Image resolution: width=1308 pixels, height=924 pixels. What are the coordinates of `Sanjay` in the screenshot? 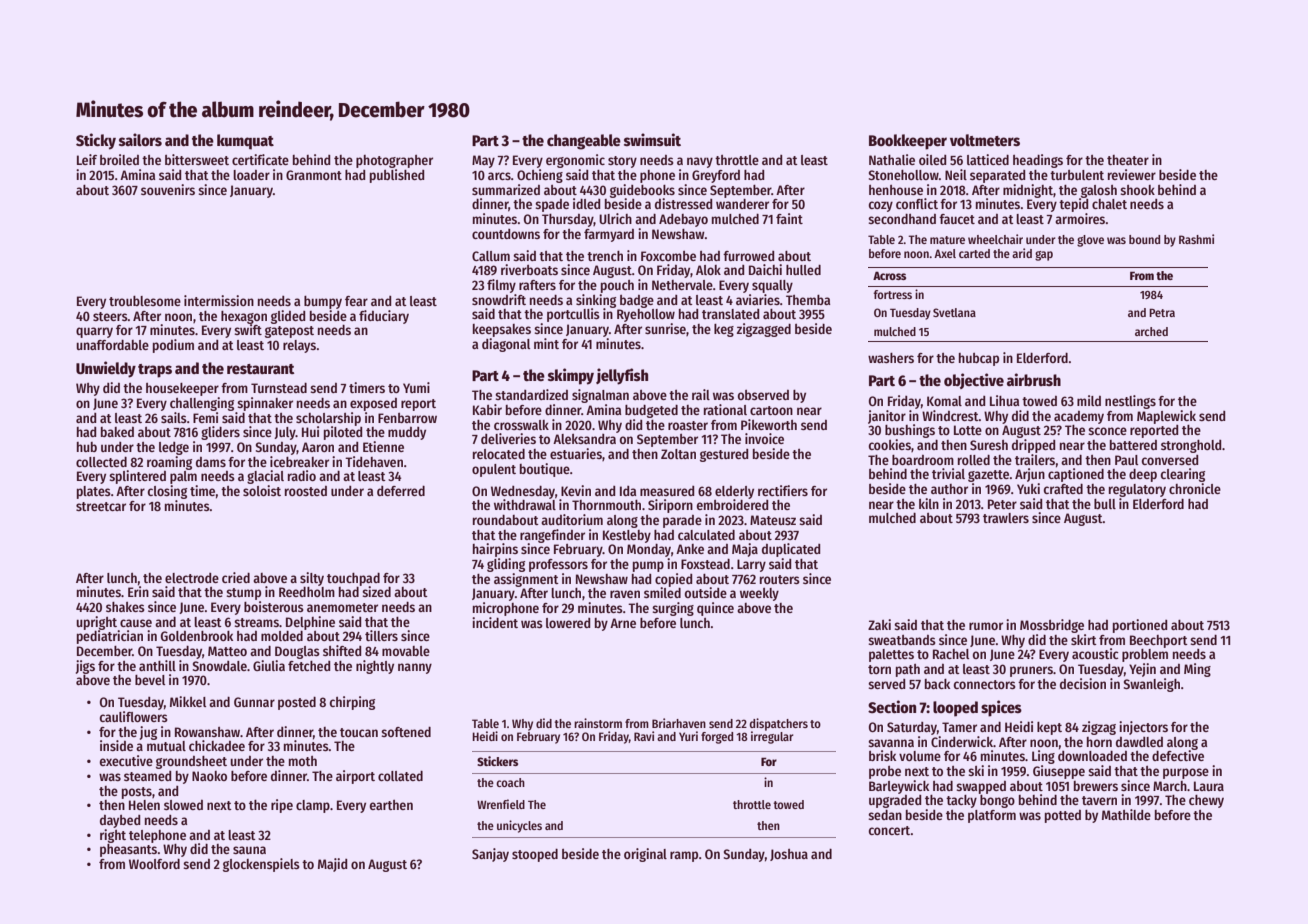 It's located at (490, 855).
